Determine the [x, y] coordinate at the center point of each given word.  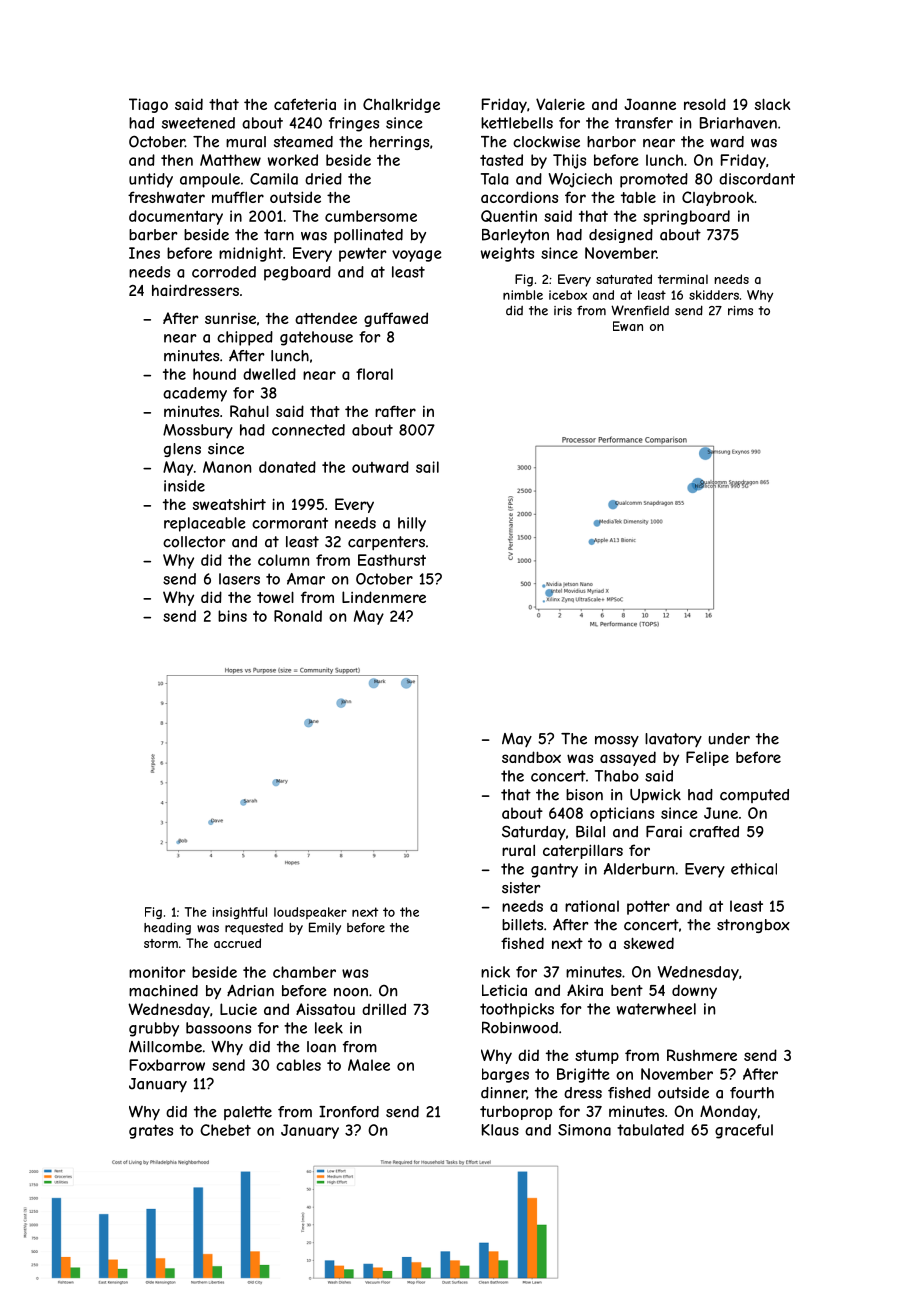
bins [232, 616]
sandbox [531, 757]
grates [151, 1132]
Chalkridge [401, 105]
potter [648, 908]
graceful [744, 1131]
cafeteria [305, 104]
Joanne [650, 104]
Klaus [500, 1130]
